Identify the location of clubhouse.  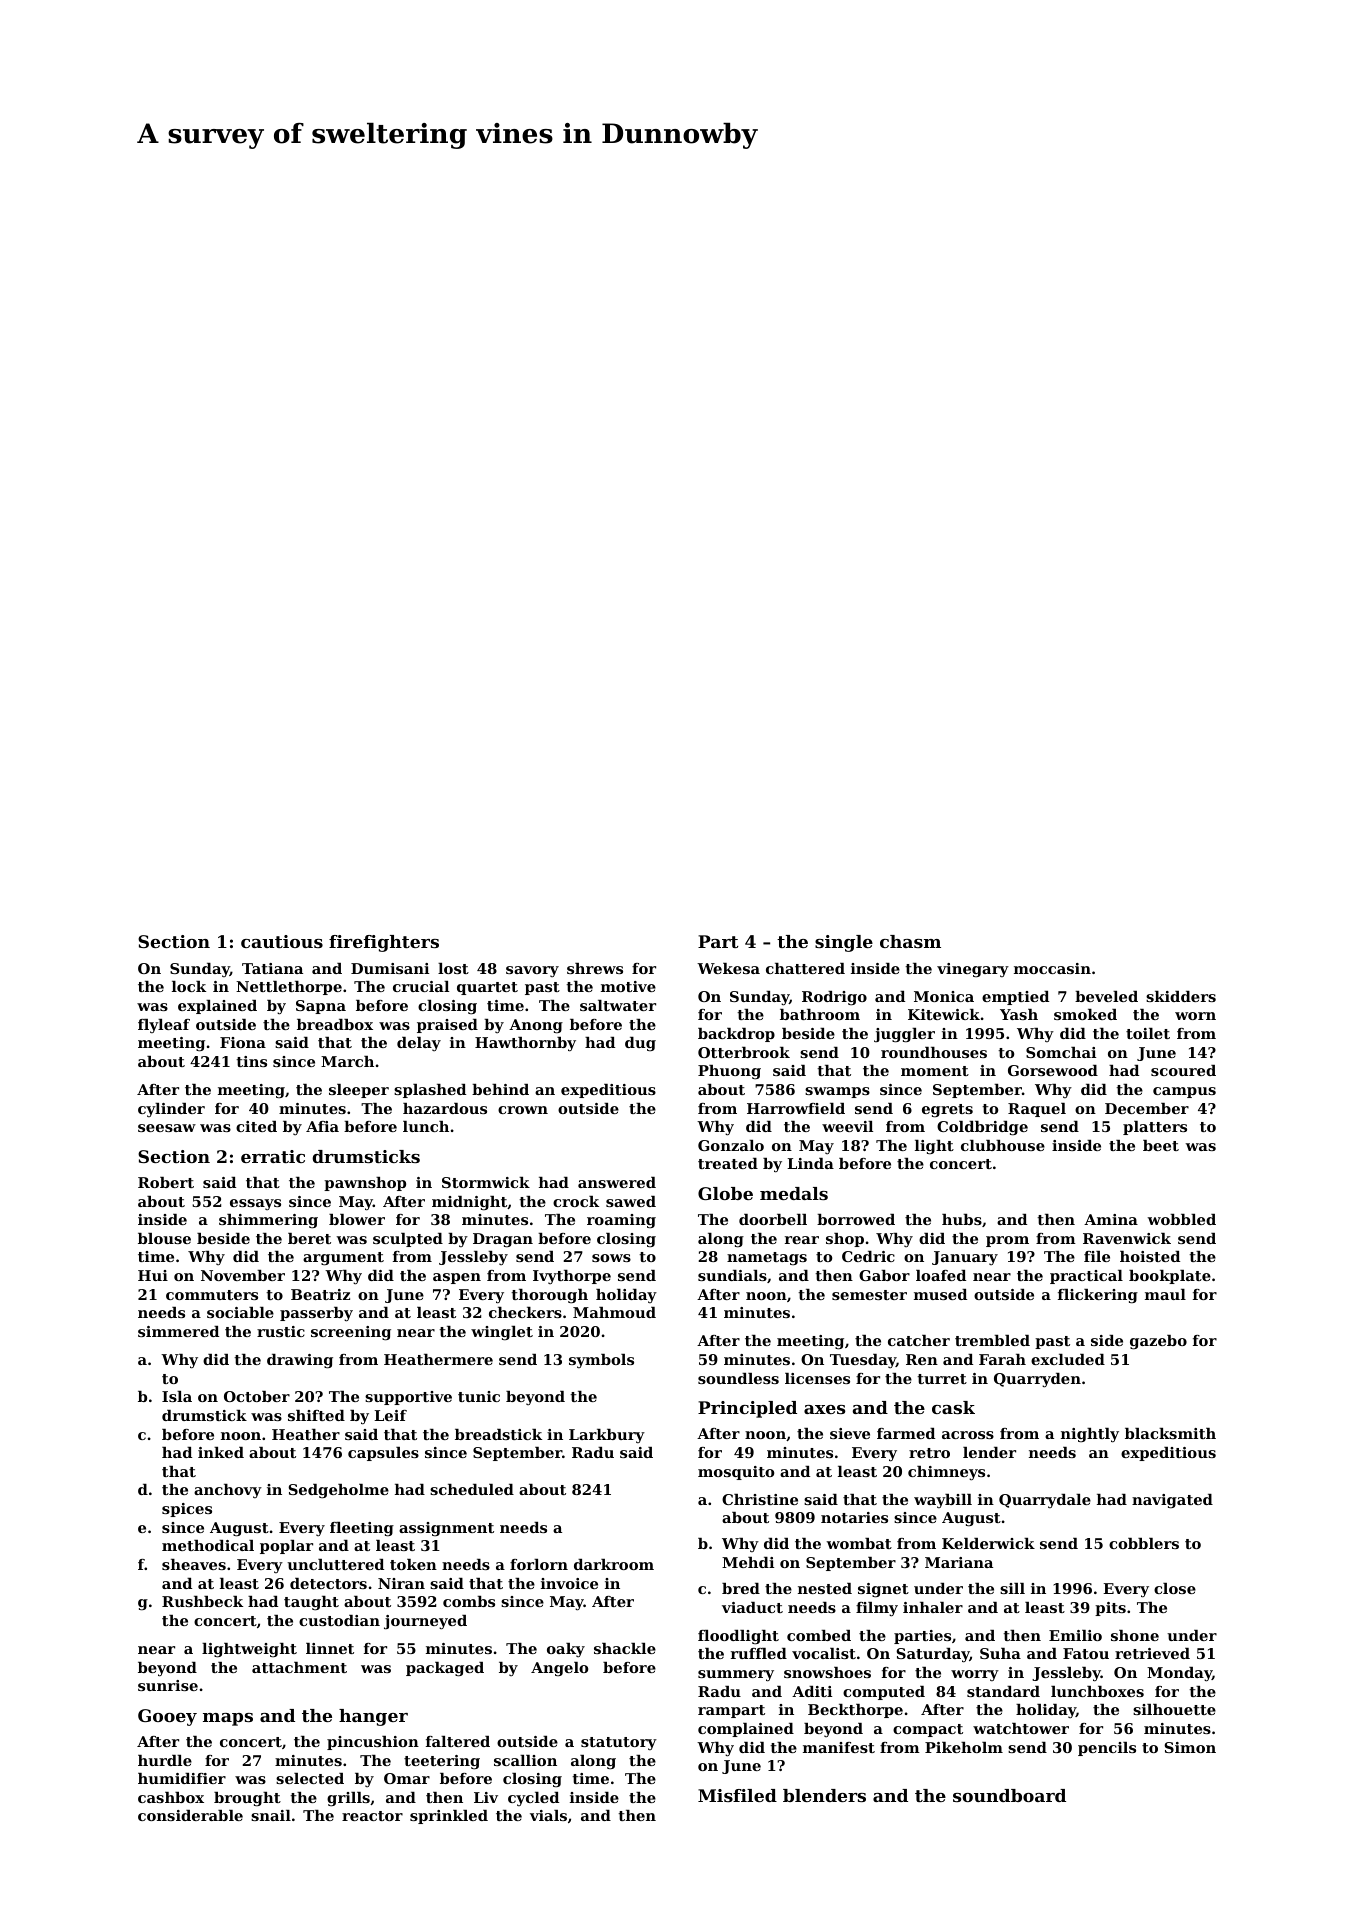
(1003, 1145).
